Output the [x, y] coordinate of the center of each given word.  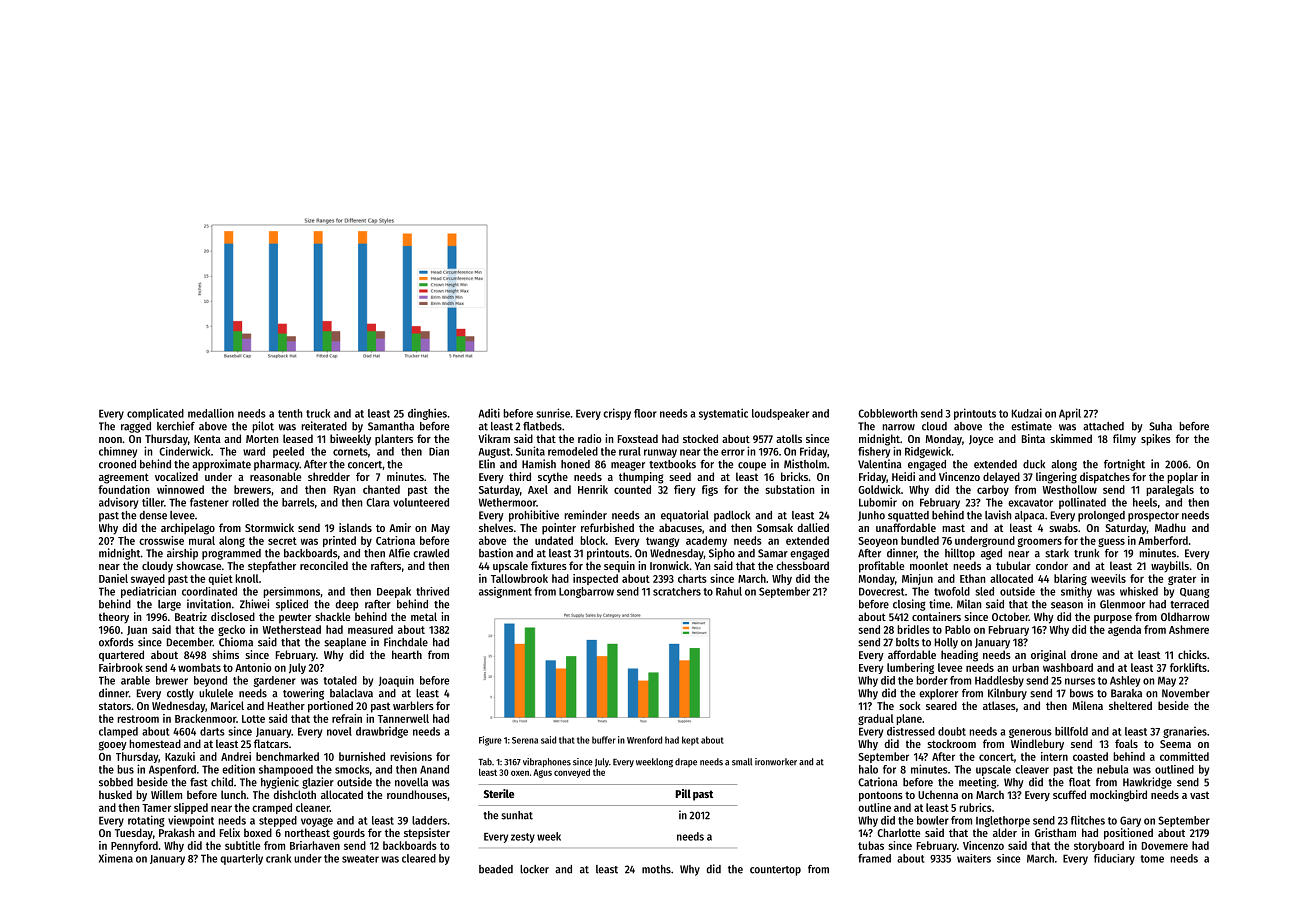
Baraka [1126, 693]
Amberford [1163, 540]
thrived [432, 591]
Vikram [494, 438]
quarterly [241, 859]
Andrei [236, 756]
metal [424, 616]
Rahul [729, 591]
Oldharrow [1185, 616]
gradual [876, 719]
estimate [1031, 426]
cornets [350, 452]
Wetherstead [292, 629]
